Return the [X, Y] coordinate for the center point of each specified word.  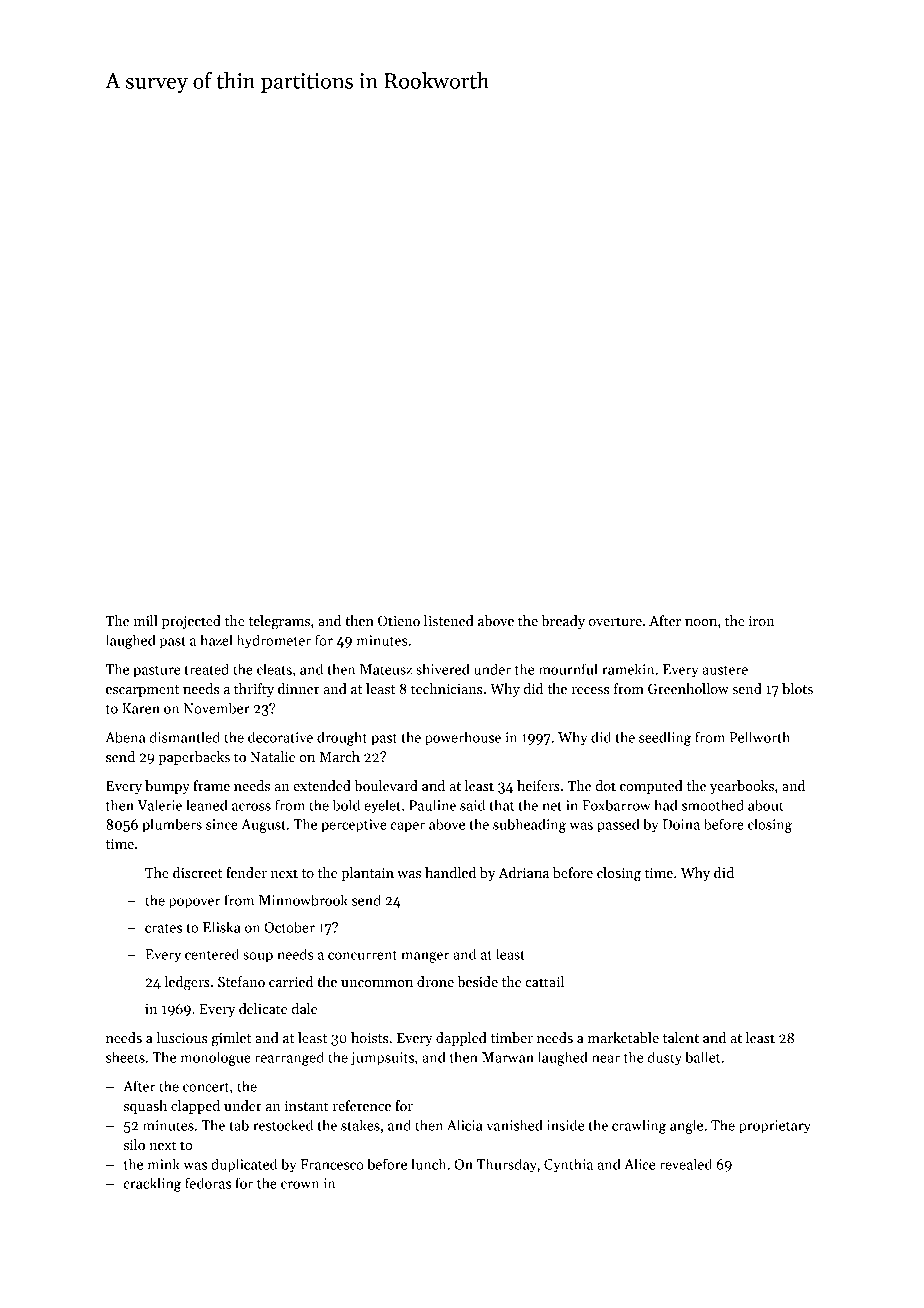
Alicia [465, 1125]
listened [449, 620]
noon [701, 622]
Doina [681, 824]
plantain [367, 874]
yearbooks [742, 787]
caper [408, 827]
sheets [125, 1057]
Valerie [159, 805]
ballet [702, 1057]
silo [134, 1144]
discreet [197, 872]
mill [145, 620]
